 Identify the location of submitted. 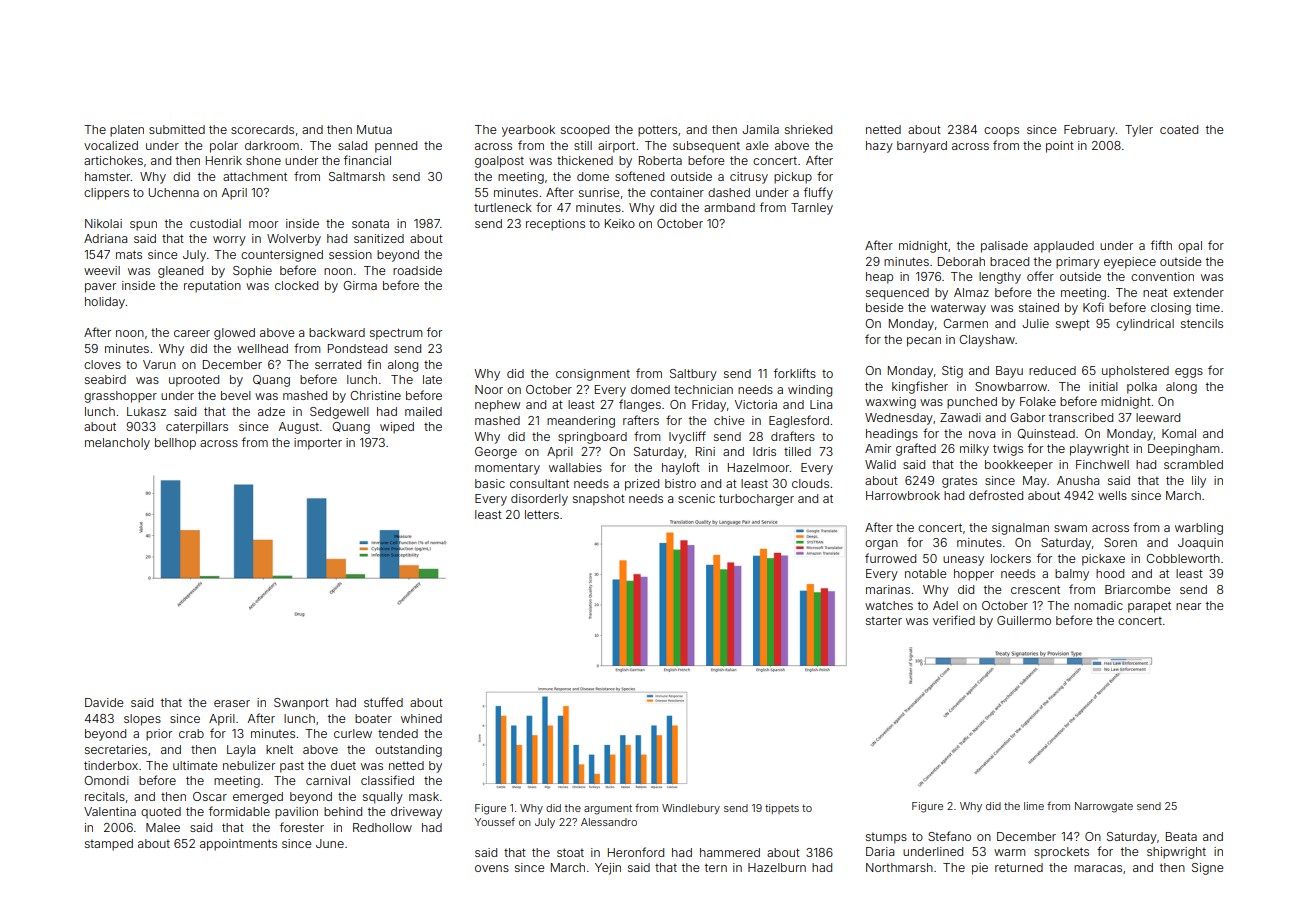
(177, 129).
